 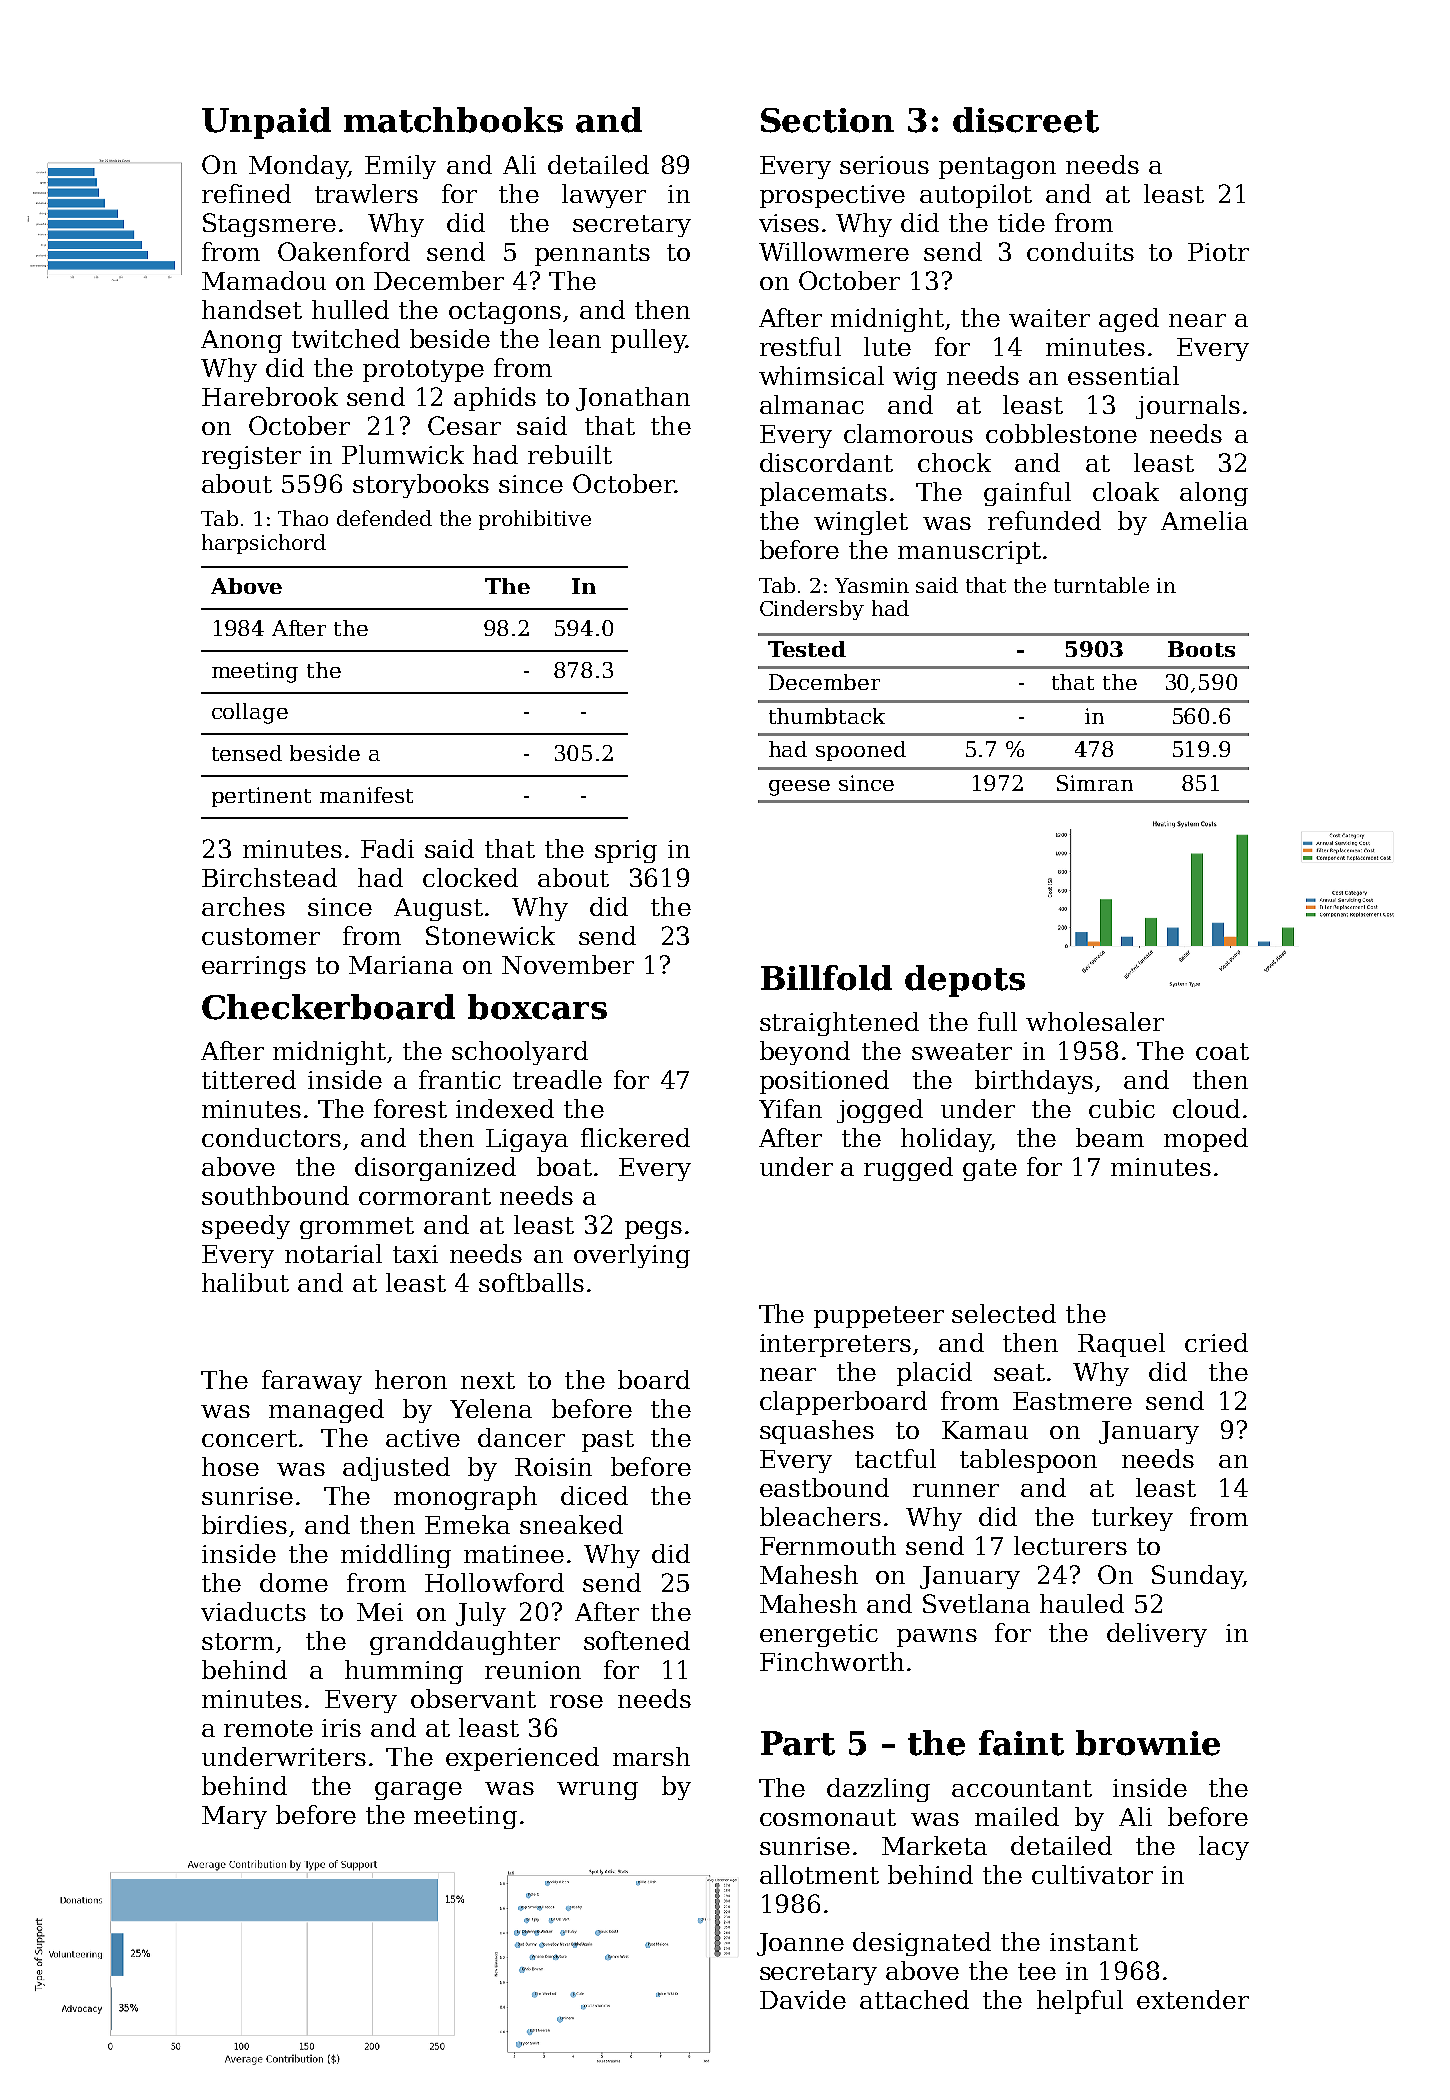 What do you see at coordinates (914, 1999) in the image?
I see `attached` at bounding box center [914, 1999].
